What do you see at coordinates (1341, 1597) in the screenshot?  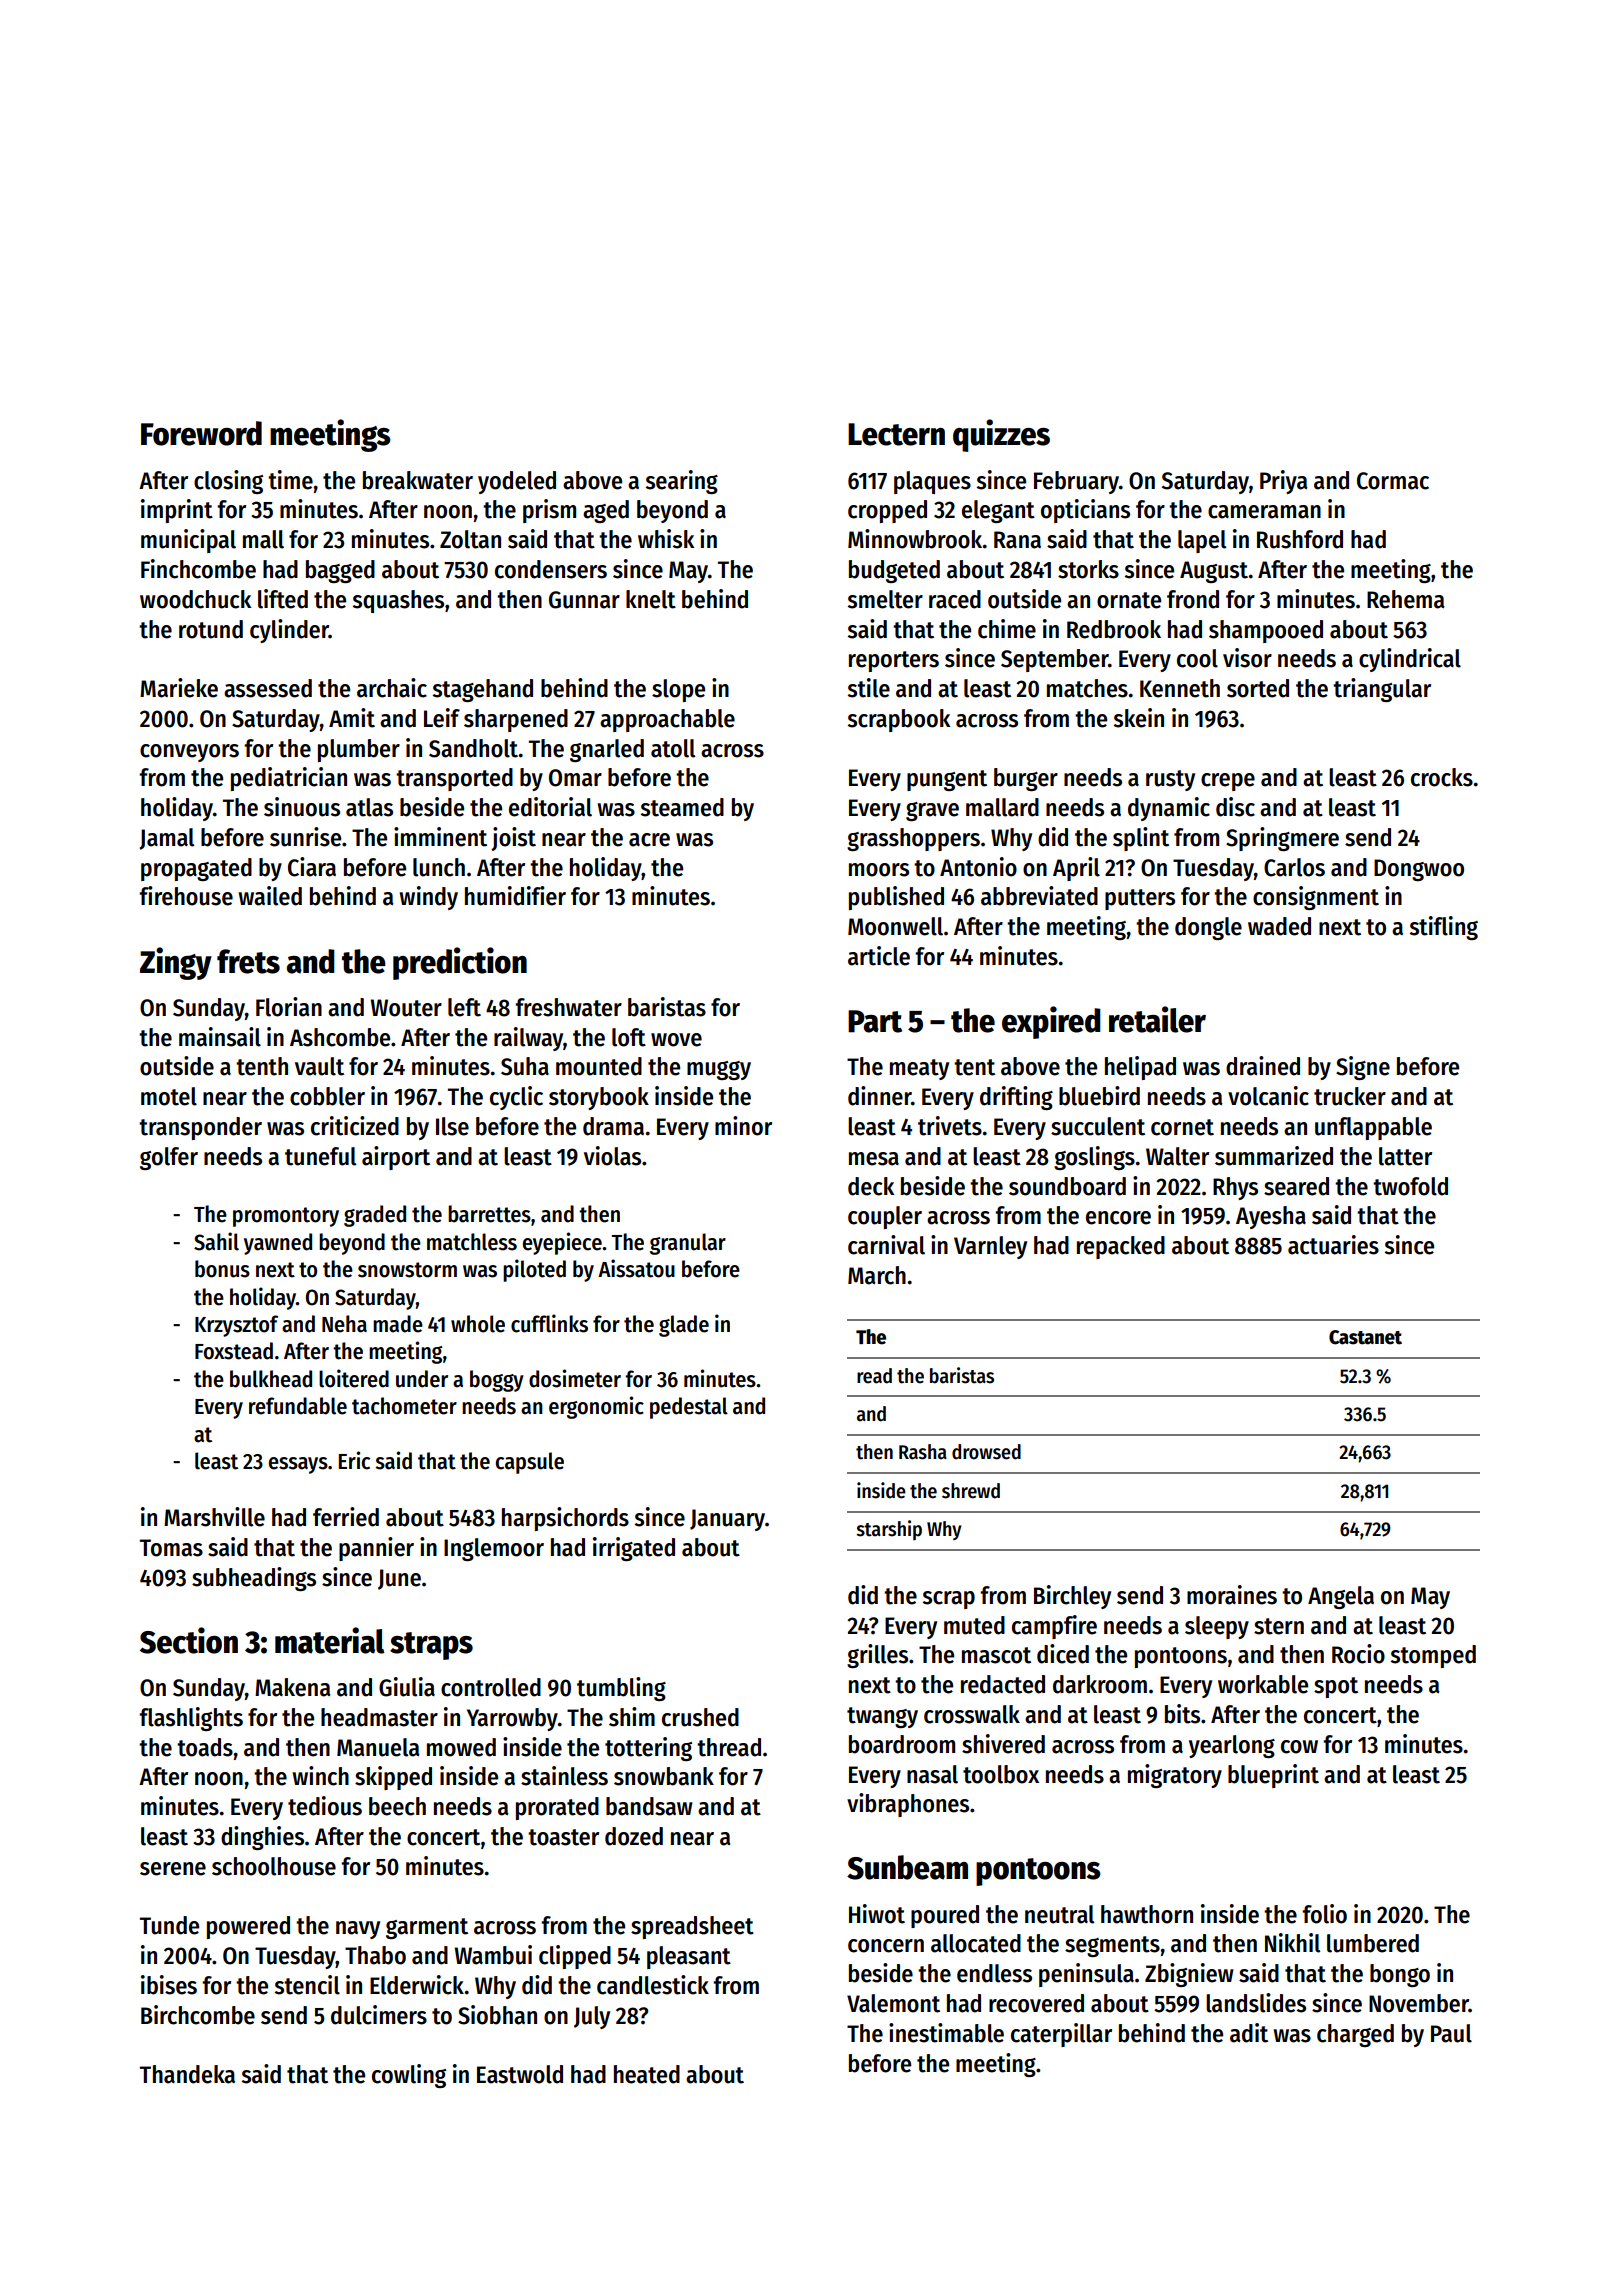 I see `Angela` at bounding box center [1341, 1597].
